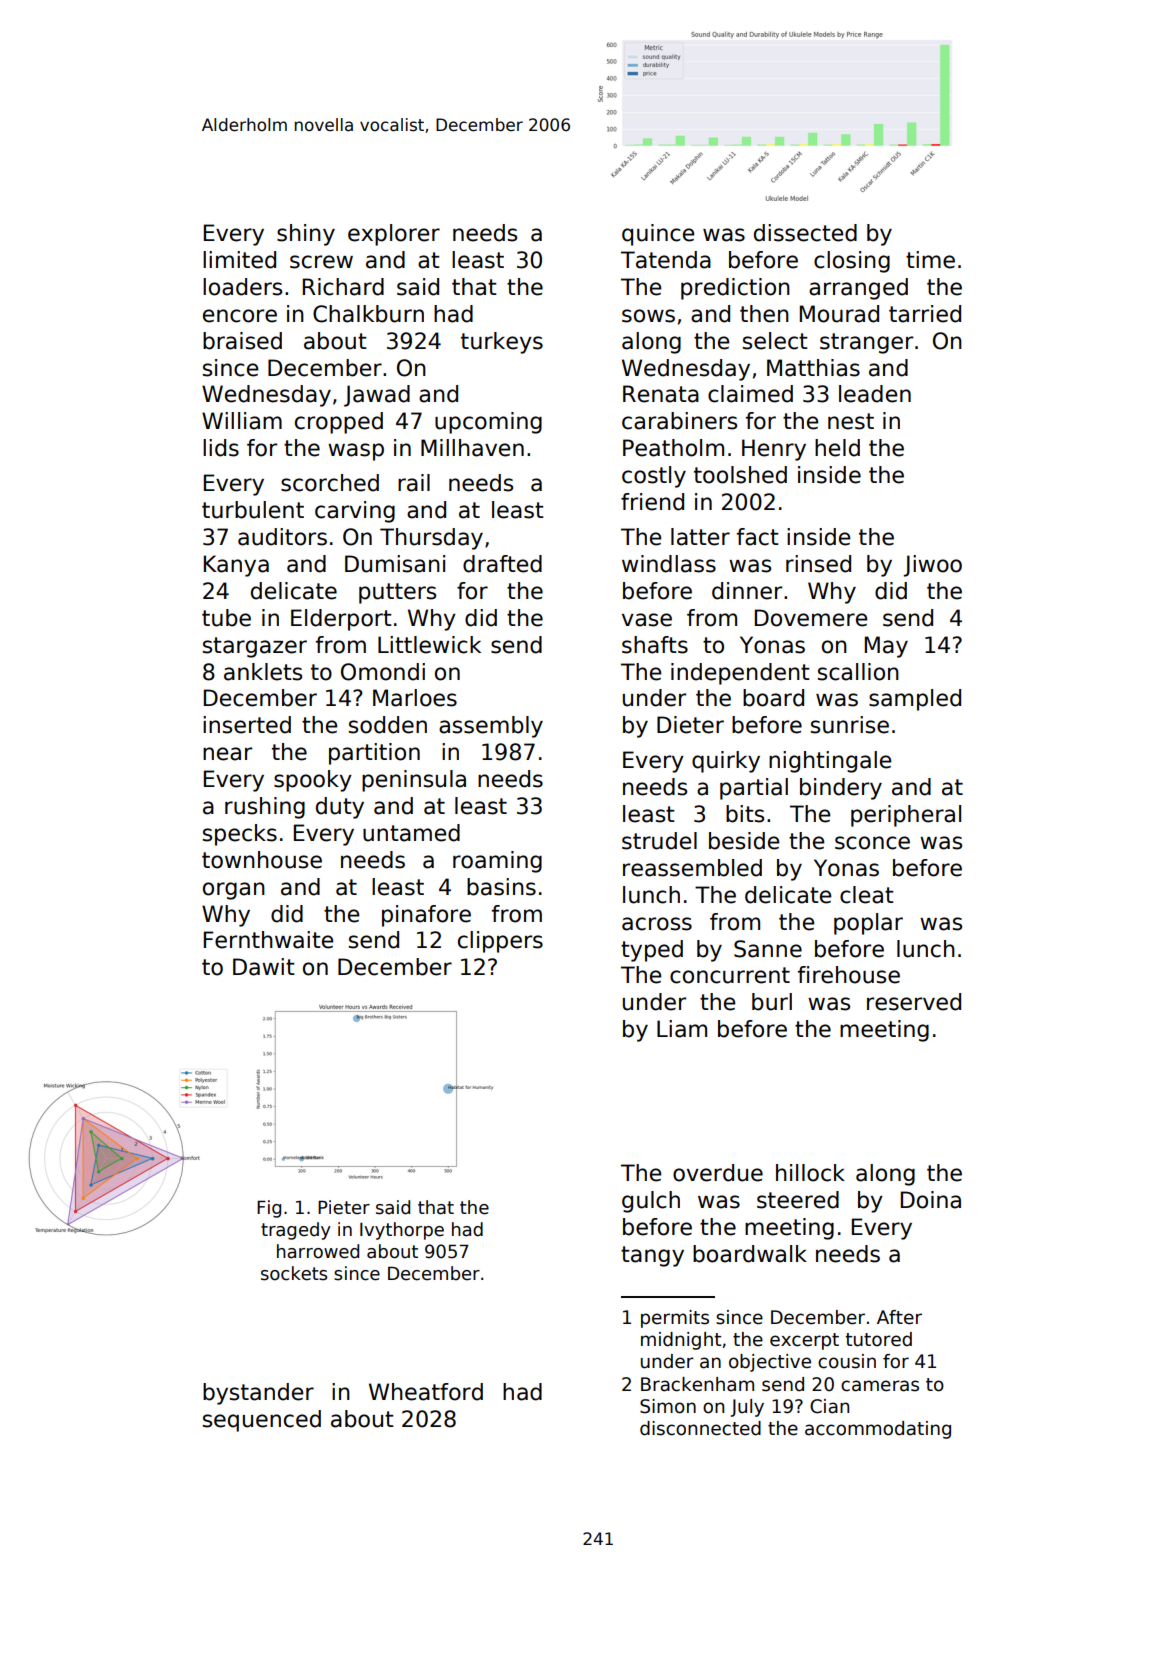 The width and height of the screenshot is (1165, 1654). I want to click on reserved, so click(914, 1002).
